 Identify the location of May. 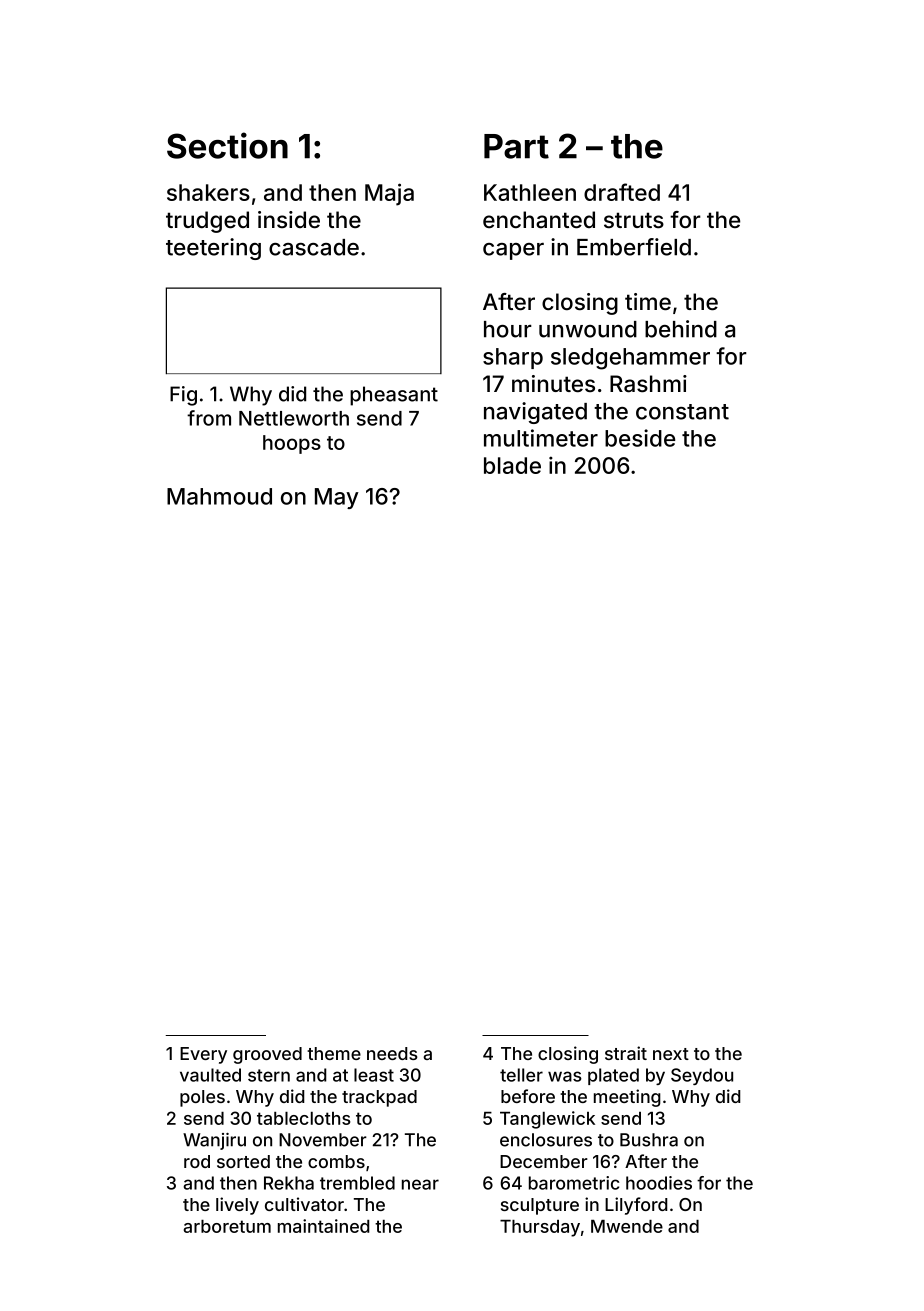
(337, 498).
